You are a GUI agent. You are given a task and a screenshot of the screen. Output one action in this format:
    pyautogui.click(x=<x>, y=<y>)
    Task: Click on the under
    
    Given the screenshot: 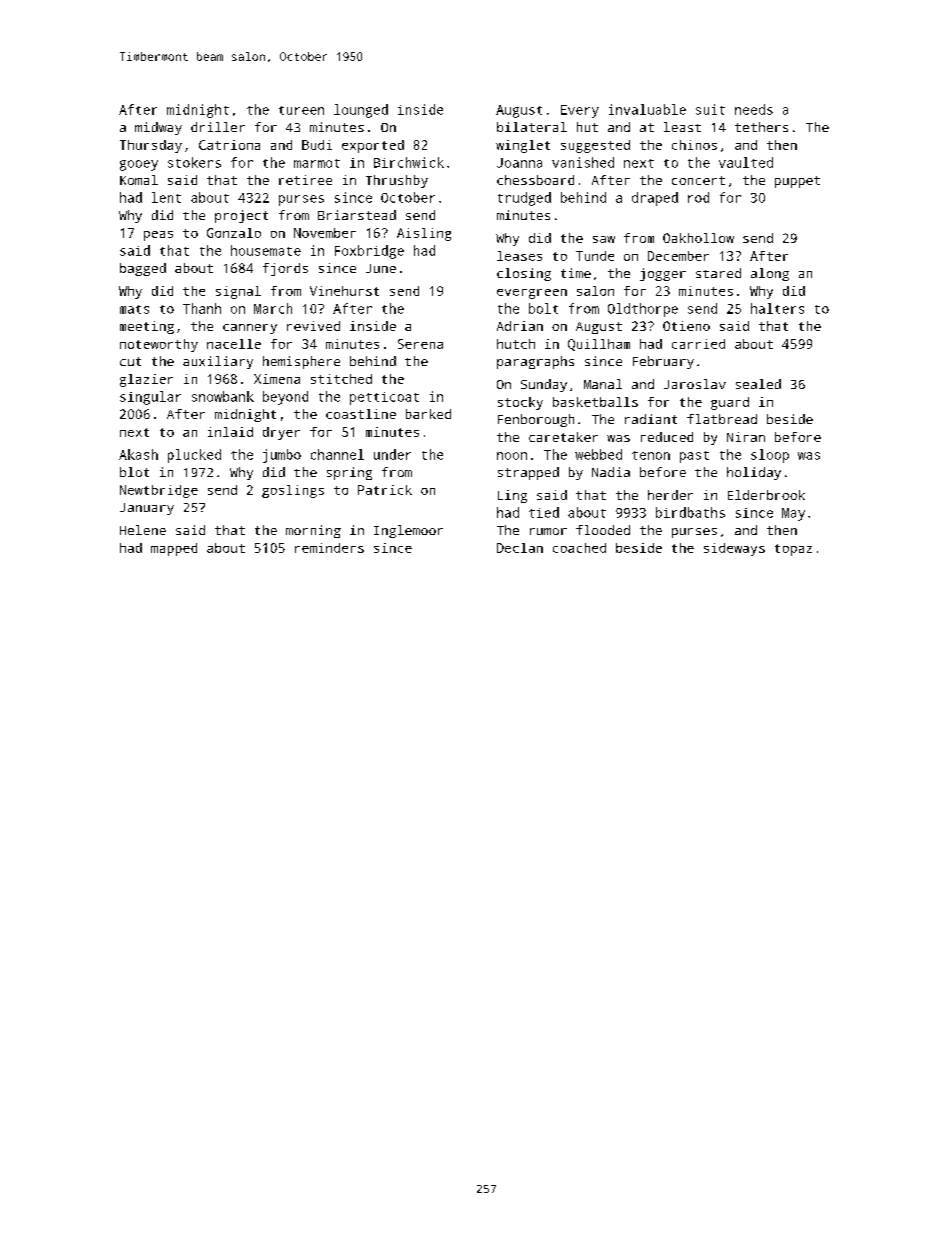 What is the action you would take?
    pyautogui.click(x=392, y=454)
